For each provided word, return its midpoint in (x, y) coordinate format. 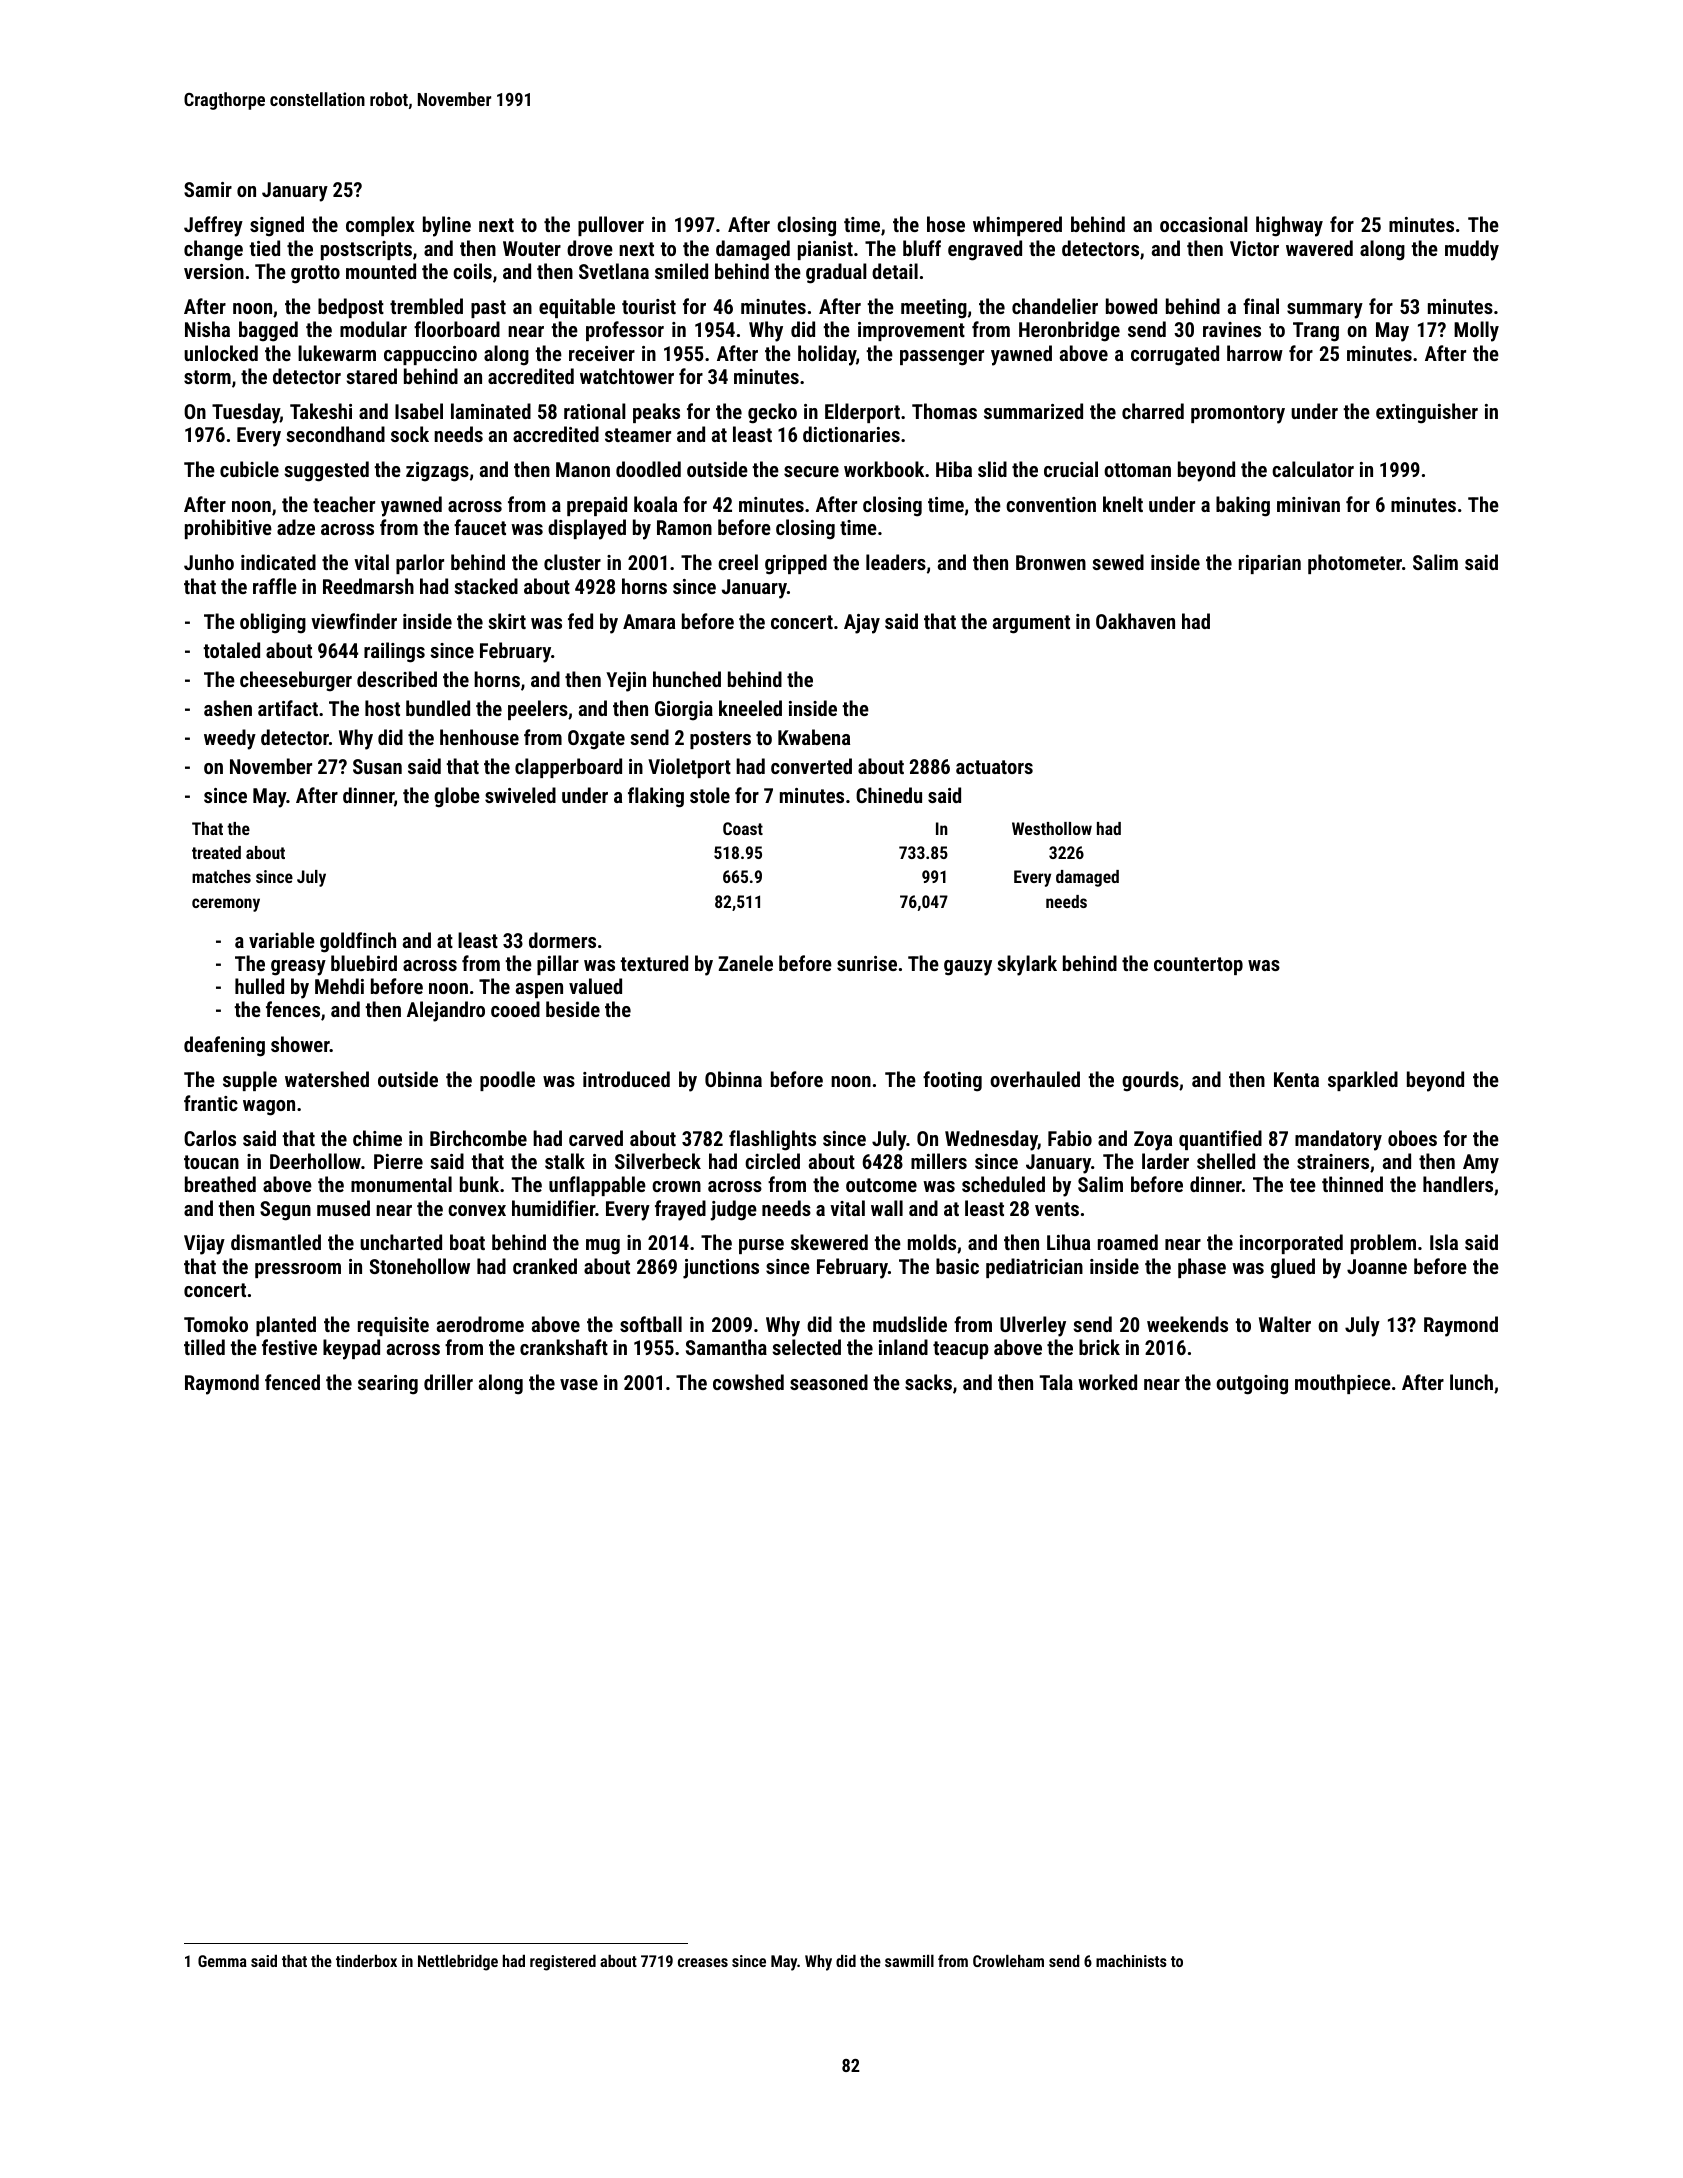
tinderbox (366, 1961)
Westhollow (1052, 828)
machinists (1131, 1961)
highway (1289, 226)
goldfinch (358, 942)
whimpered (1017, 226)
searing (388, 1385)
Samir (208, 189)
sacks (928, 1382)
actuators (994, 767)
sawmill (909, 1961)
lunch (1471, 1382)
